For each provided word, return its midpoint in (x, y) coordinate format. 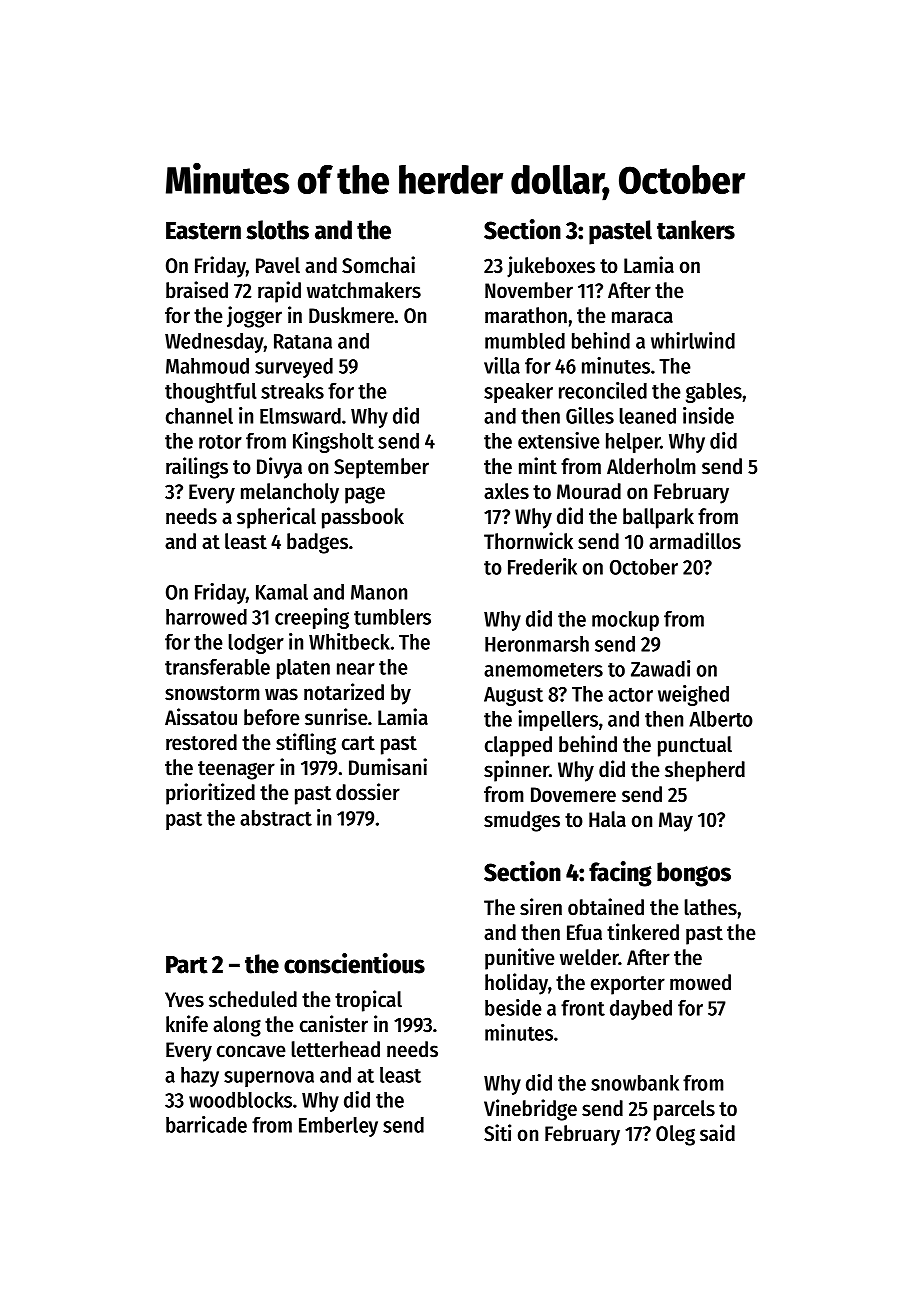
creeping (312, 618)
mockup (625, 621)
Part (187, 965)
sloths (277, 230)
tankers (696, 230)
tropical (368, 1001)
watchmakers (364, 290)
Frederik (542, 566)
